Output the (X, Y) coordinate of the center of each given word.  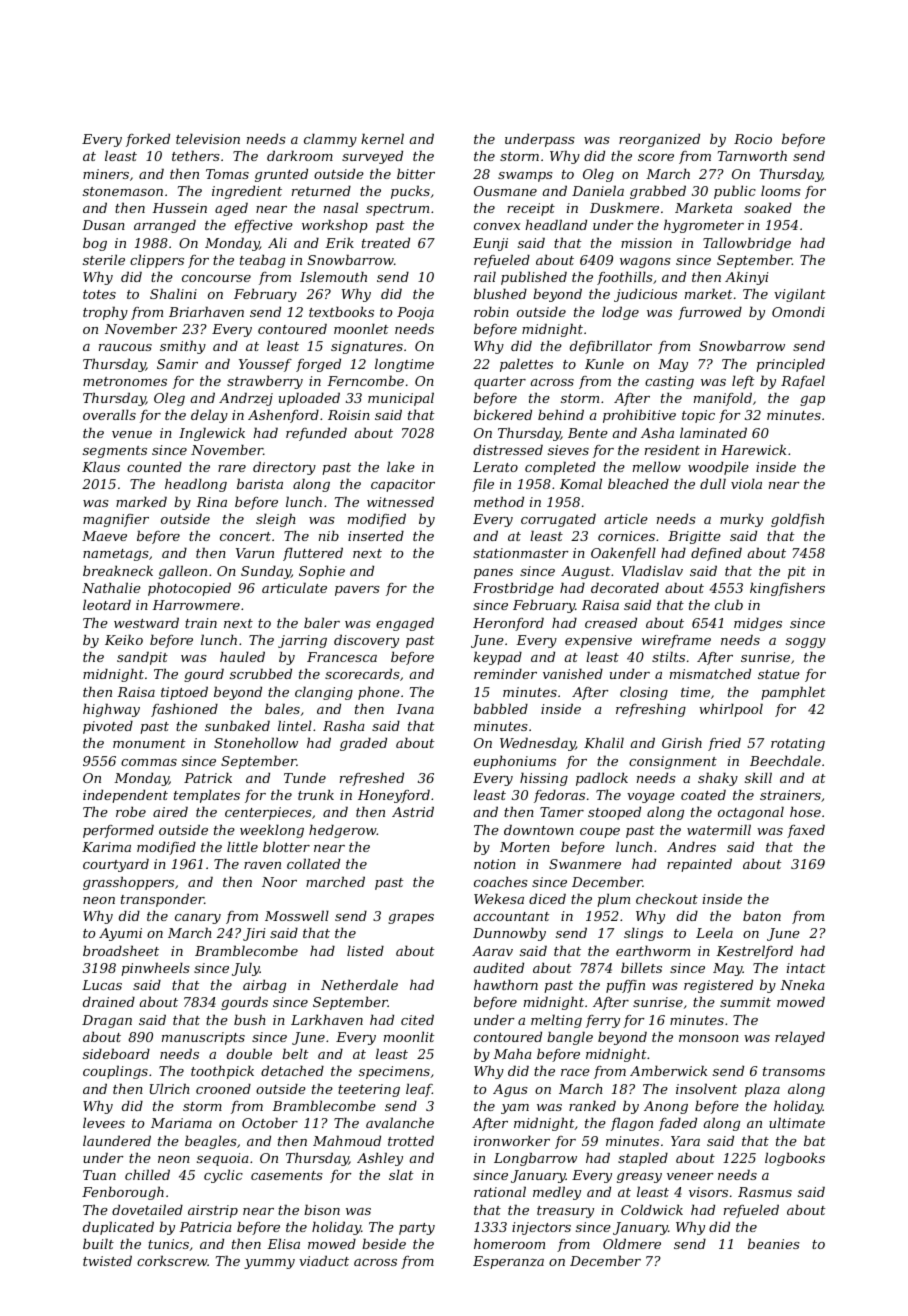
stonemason (123, 191)
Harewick (753, 449)
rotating (798, 744)
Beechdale (785, 760)
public (735, 192)
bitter (416, 173)
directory (284, 468)
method (499, 501)
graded (363, 744)
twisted (107, 1260)
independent (125, 796)
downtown (539, 829)
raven (262, 865)
